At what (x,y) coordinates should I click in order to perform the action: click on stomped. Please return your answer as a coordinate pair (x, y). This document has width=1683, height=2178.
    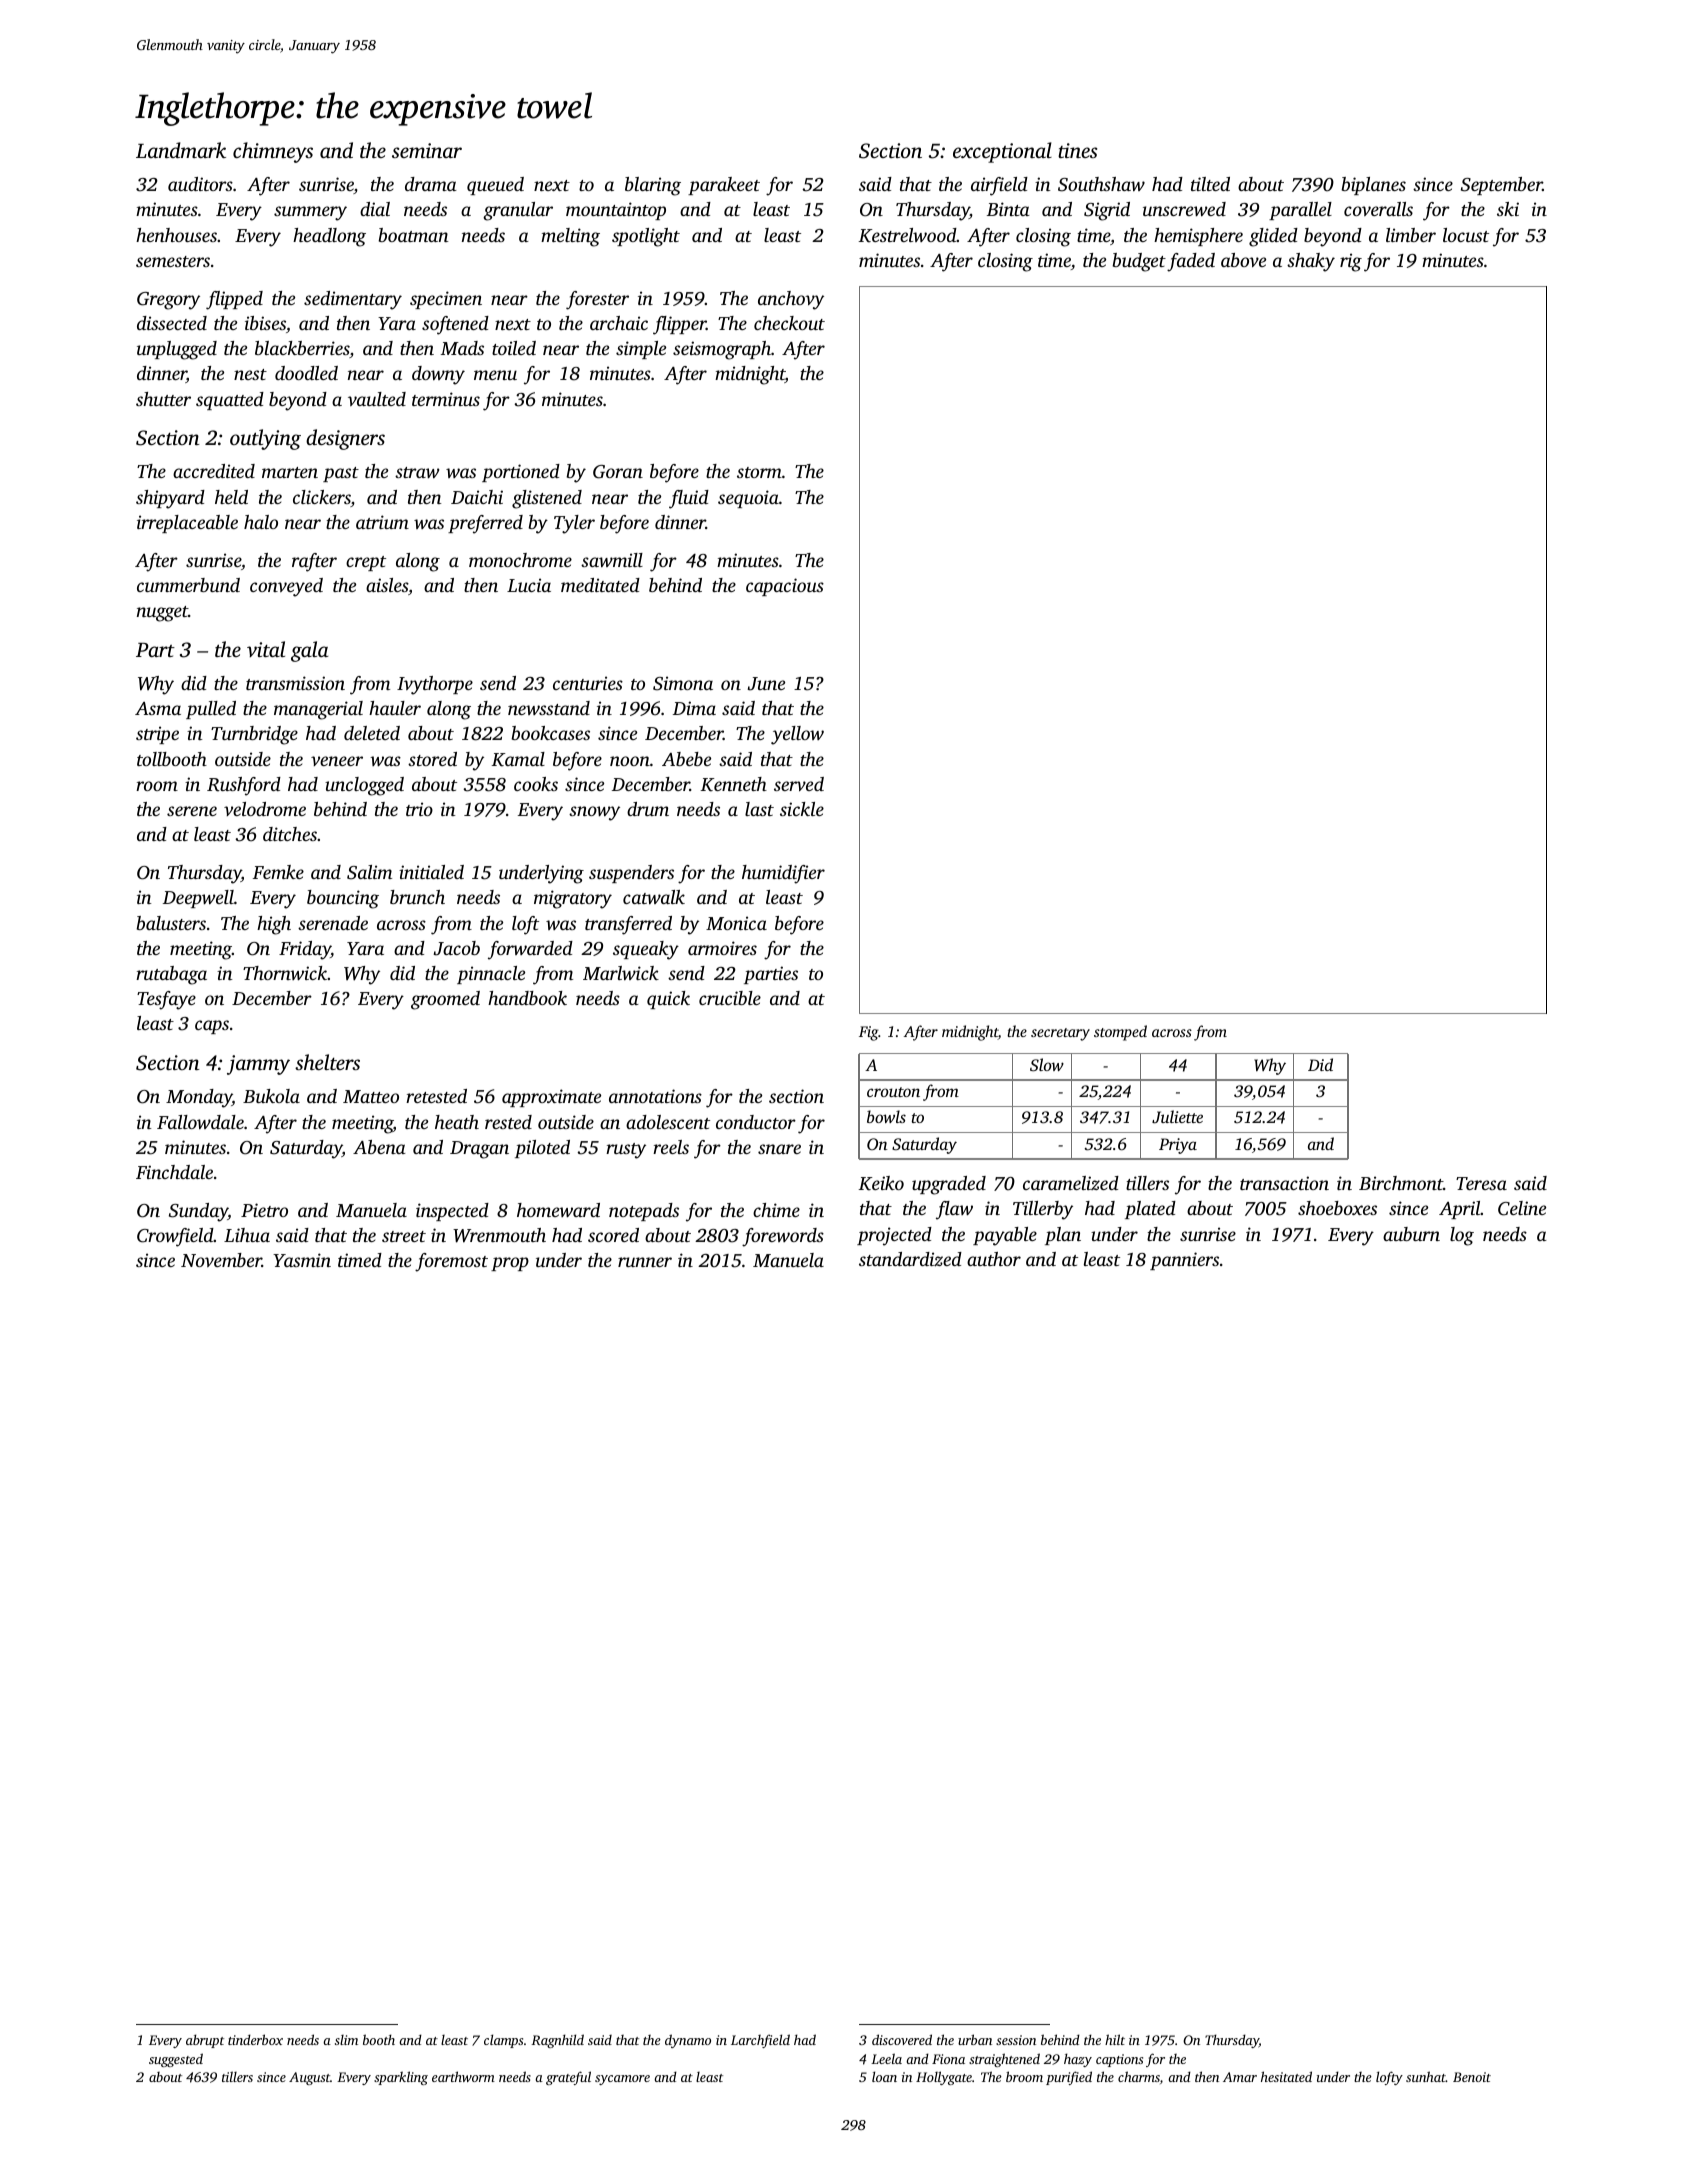
    Looking at the image, I should click on (1120, 1033).
